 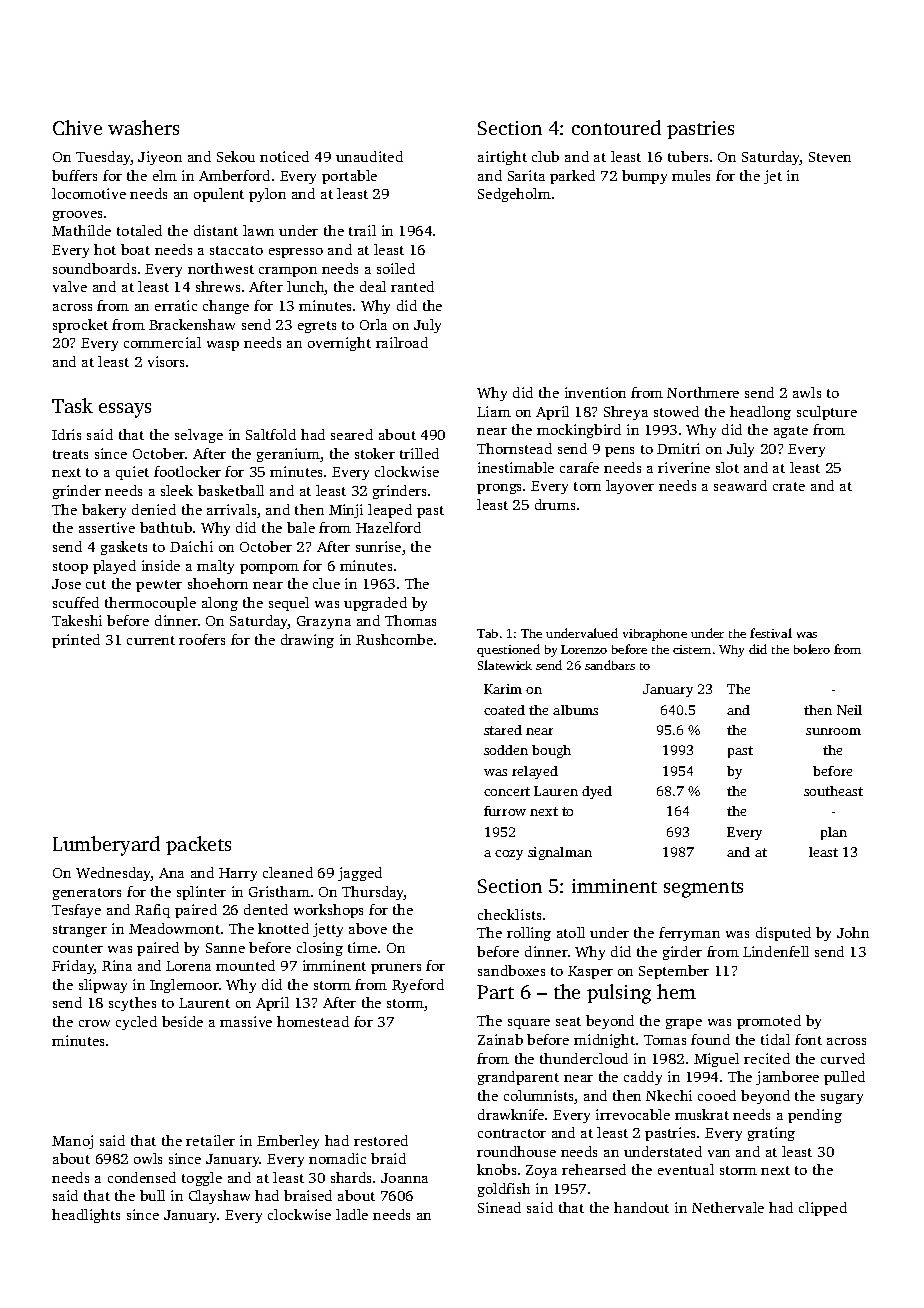 What do you see at coordinates (833, 731) in the image?
I see `sunroom` at bounding box center [833, 731].
